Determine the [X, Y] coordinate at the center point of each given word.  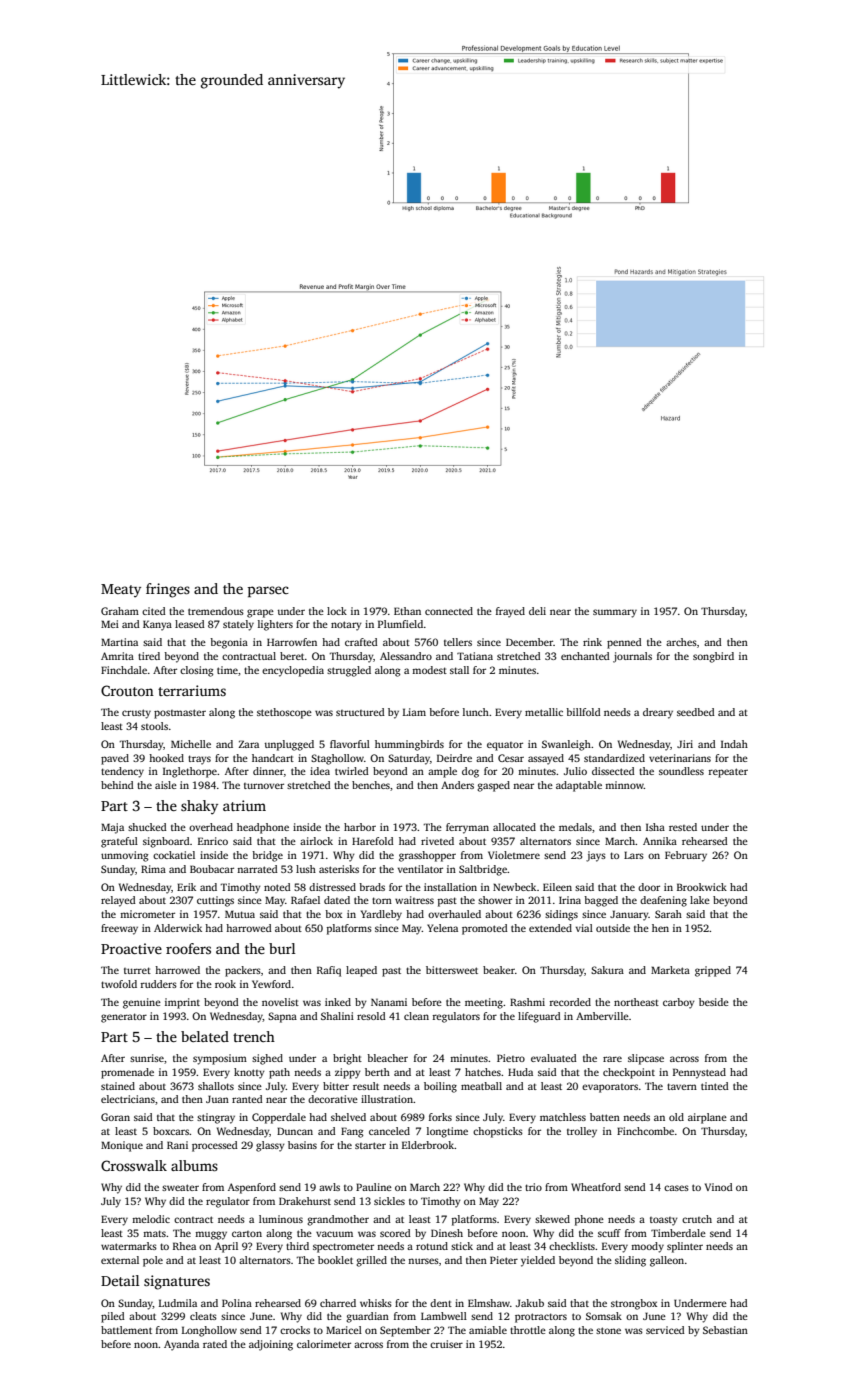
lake [700, 900]
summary [615, 613]
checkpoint [629, 1073]
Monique [122, 1146]
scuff [609, 1233]
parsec [268, 592]
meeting [484, 1003]
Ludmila [178, 1303]
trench [254, 1036]
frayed [510, 612]
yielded [538, 1261]
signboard [166, 842]
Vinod [719, 1187]
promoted [485, 929]
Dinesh [447, 1233]
